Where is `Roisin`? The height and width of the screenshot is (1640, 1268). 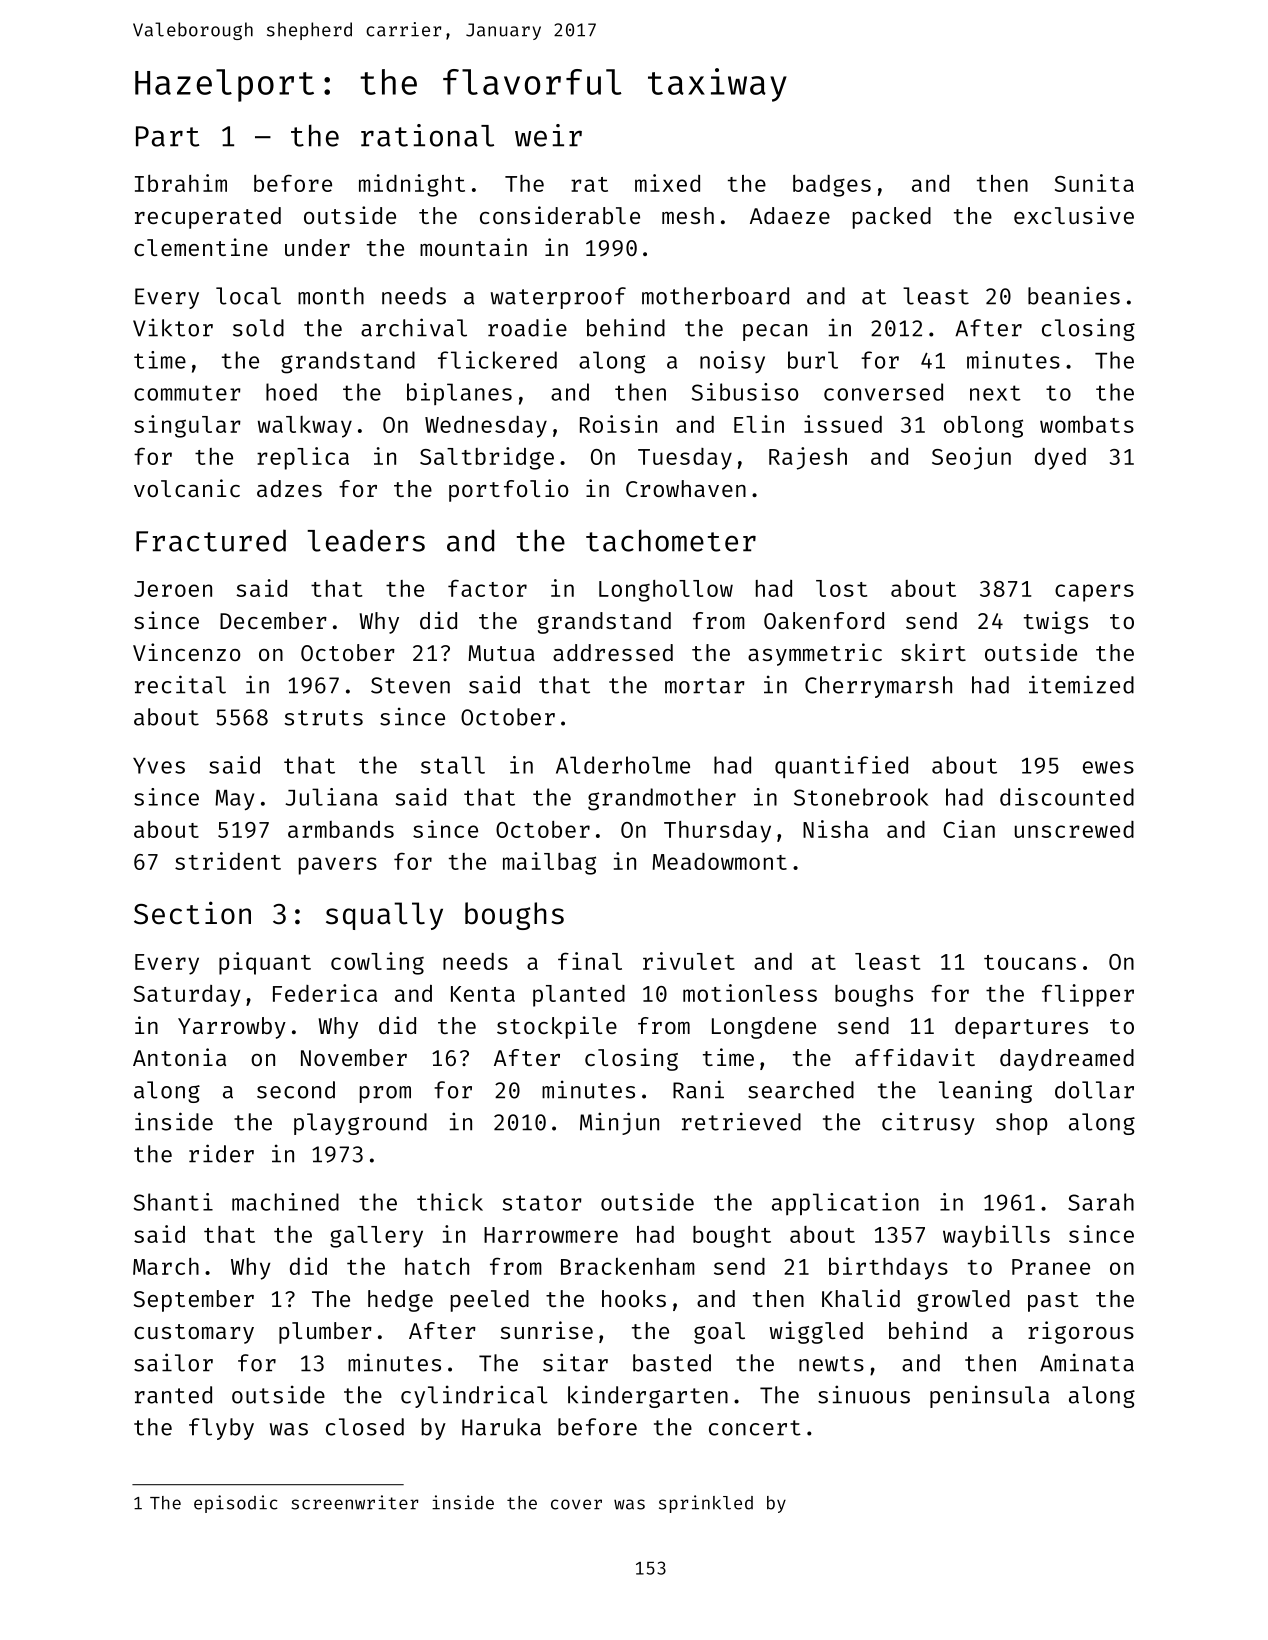
Roisin is located at coordinates (618, 424).
